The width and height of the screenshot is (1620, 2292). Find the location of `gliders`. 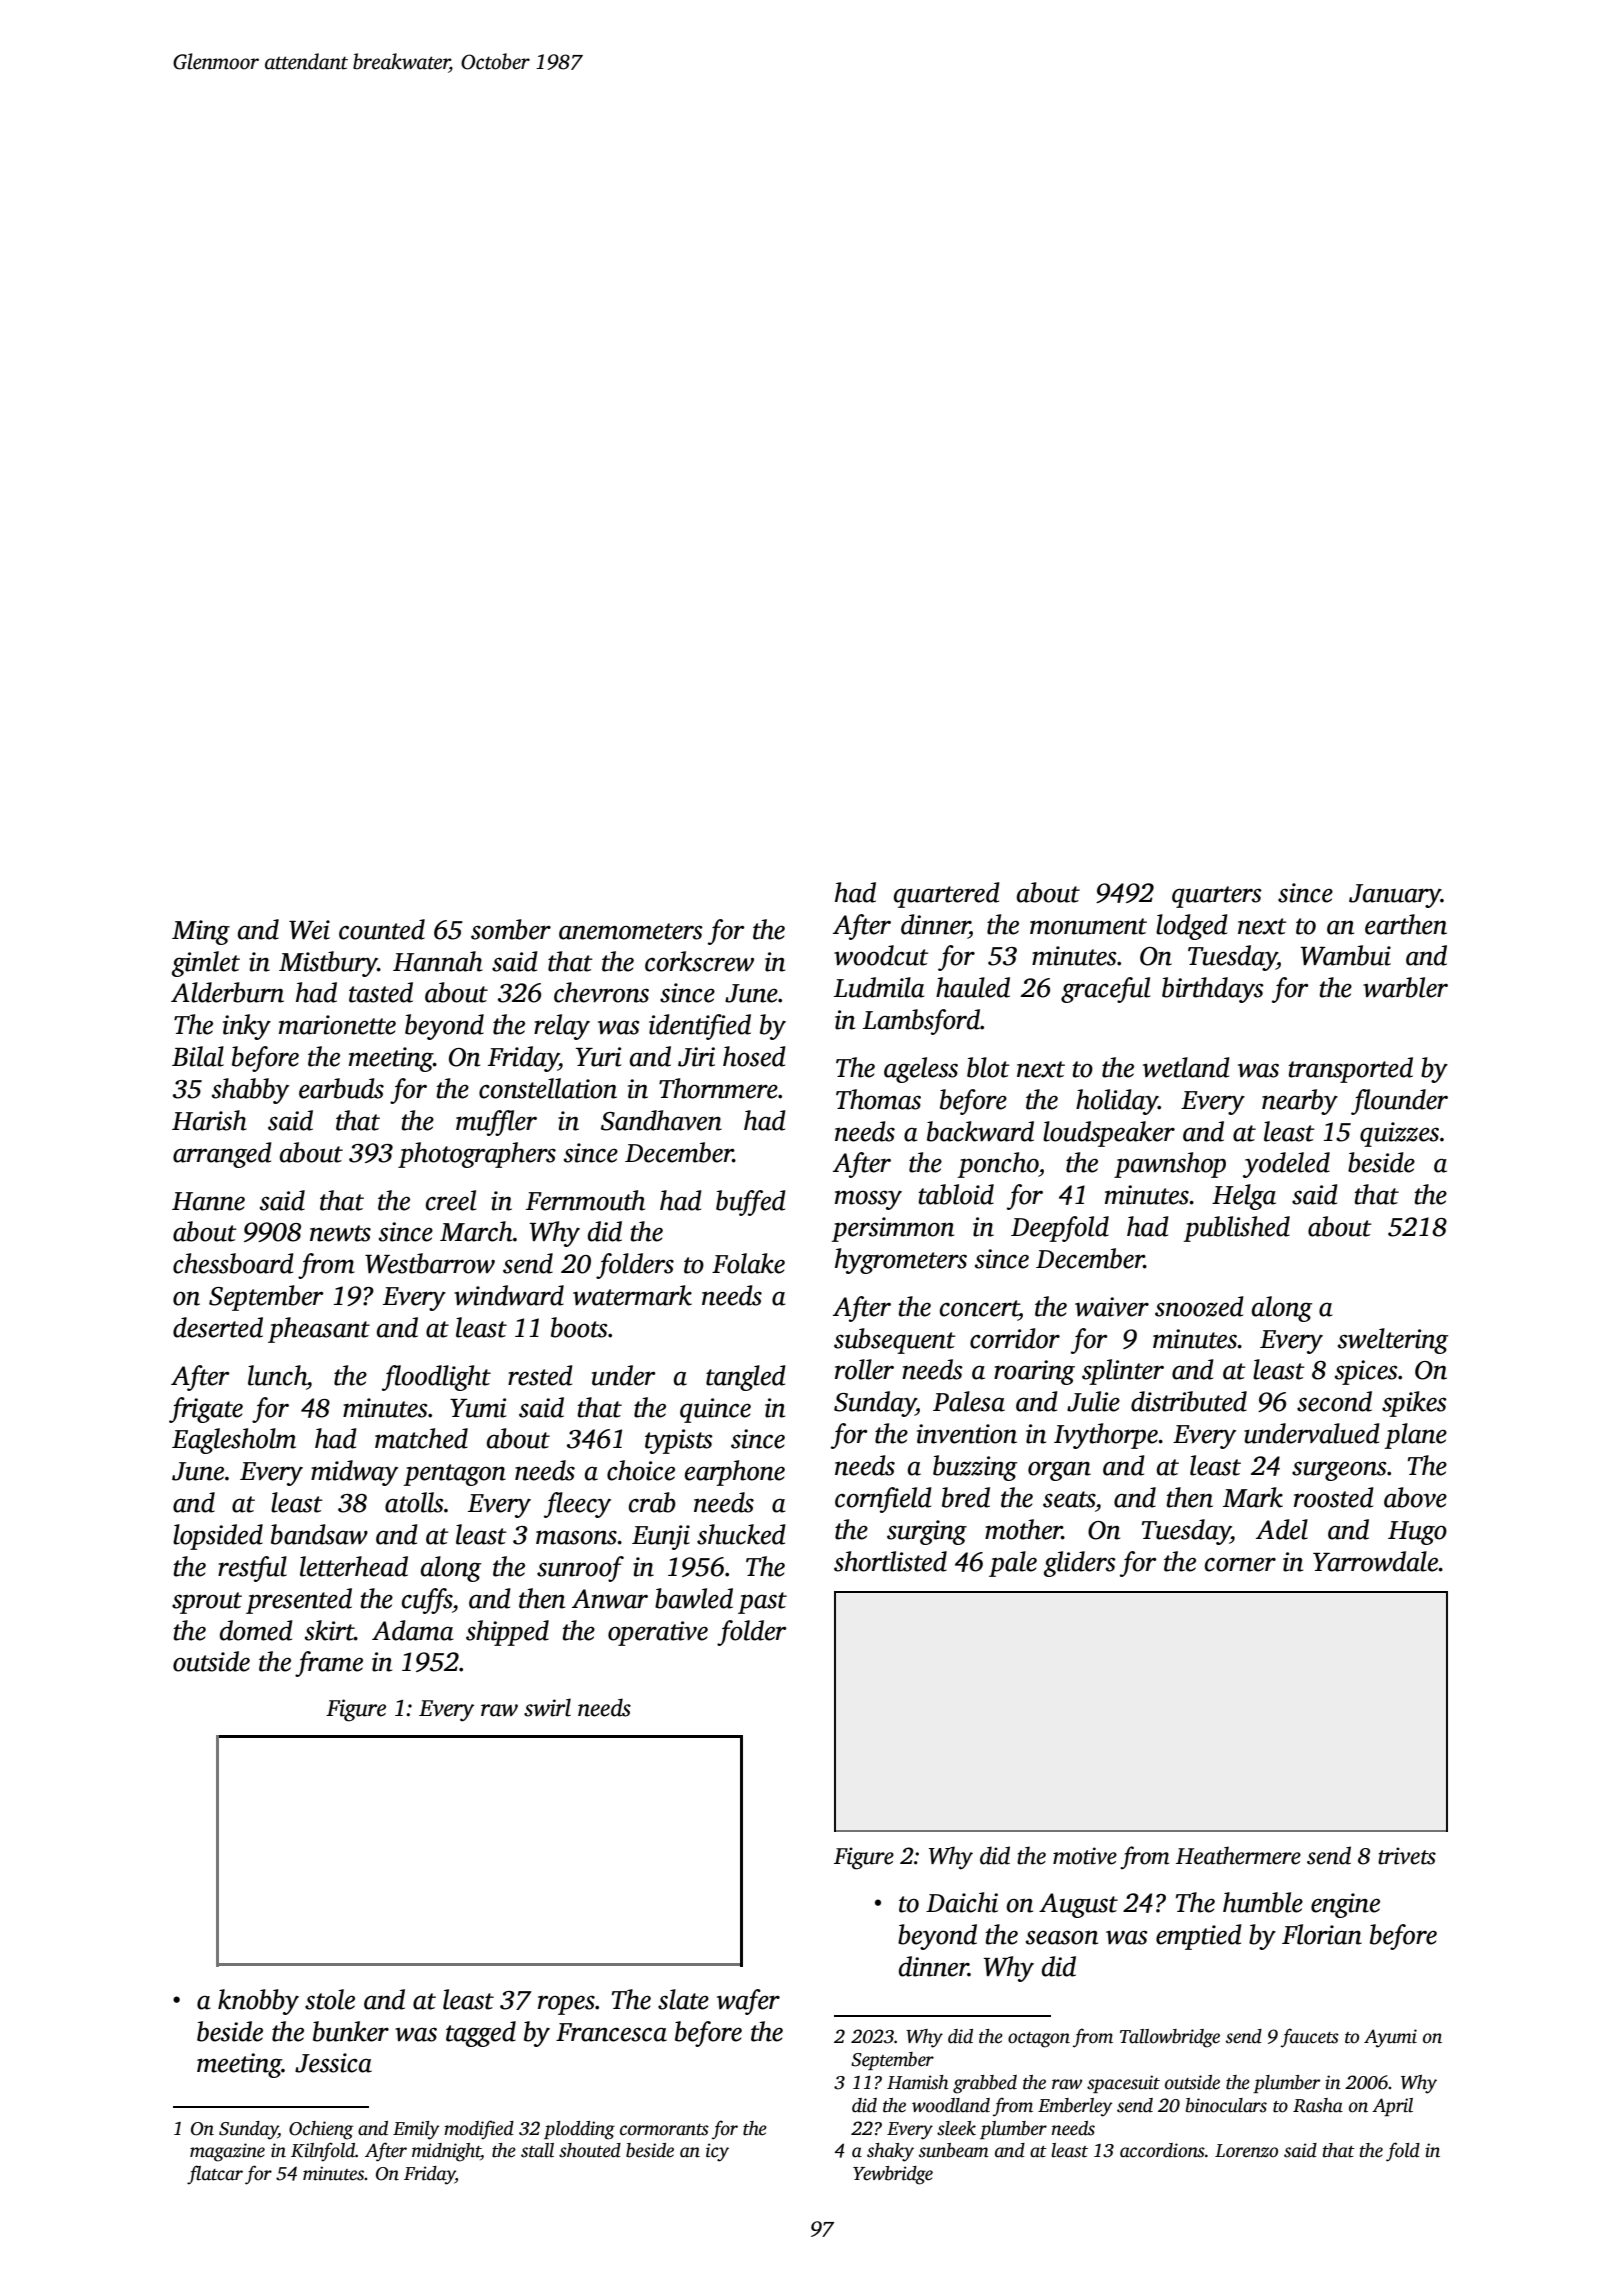

gliders is located at coordinates (1080, 1564).
